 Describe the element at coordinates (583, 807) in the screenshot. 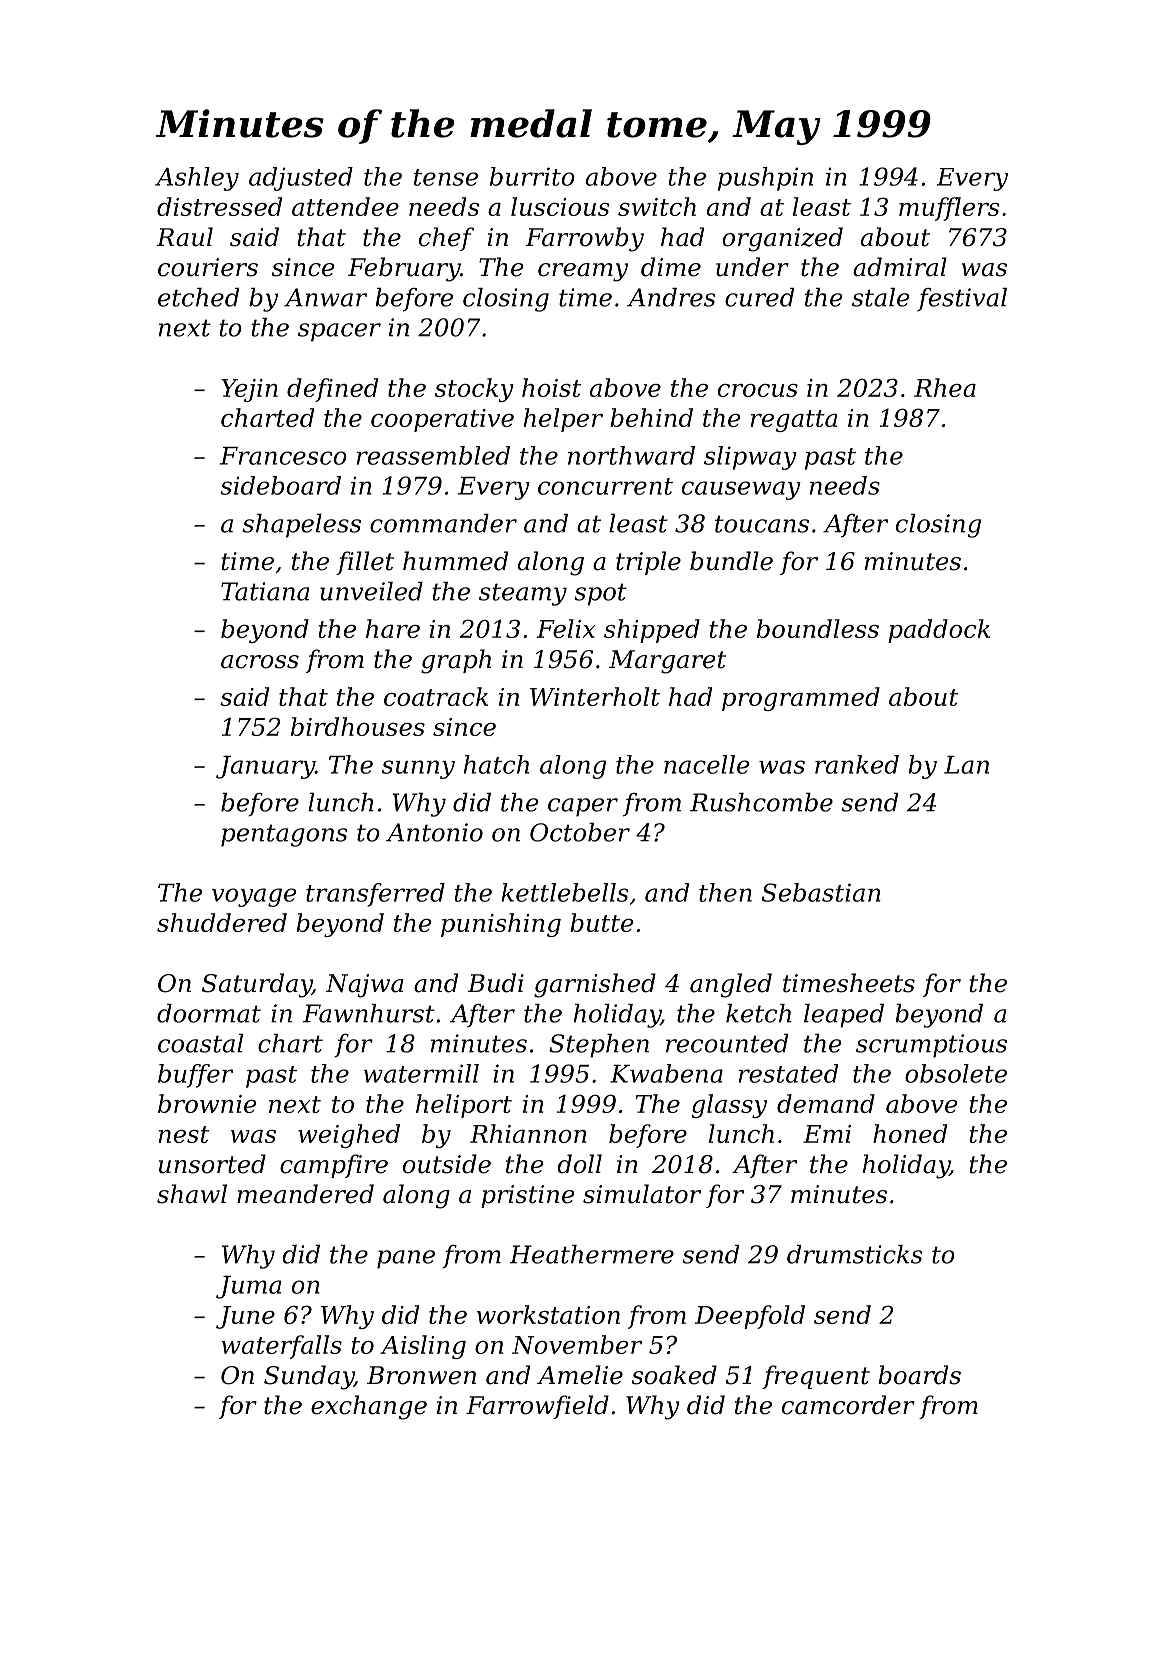

I see `caper` at that location.
